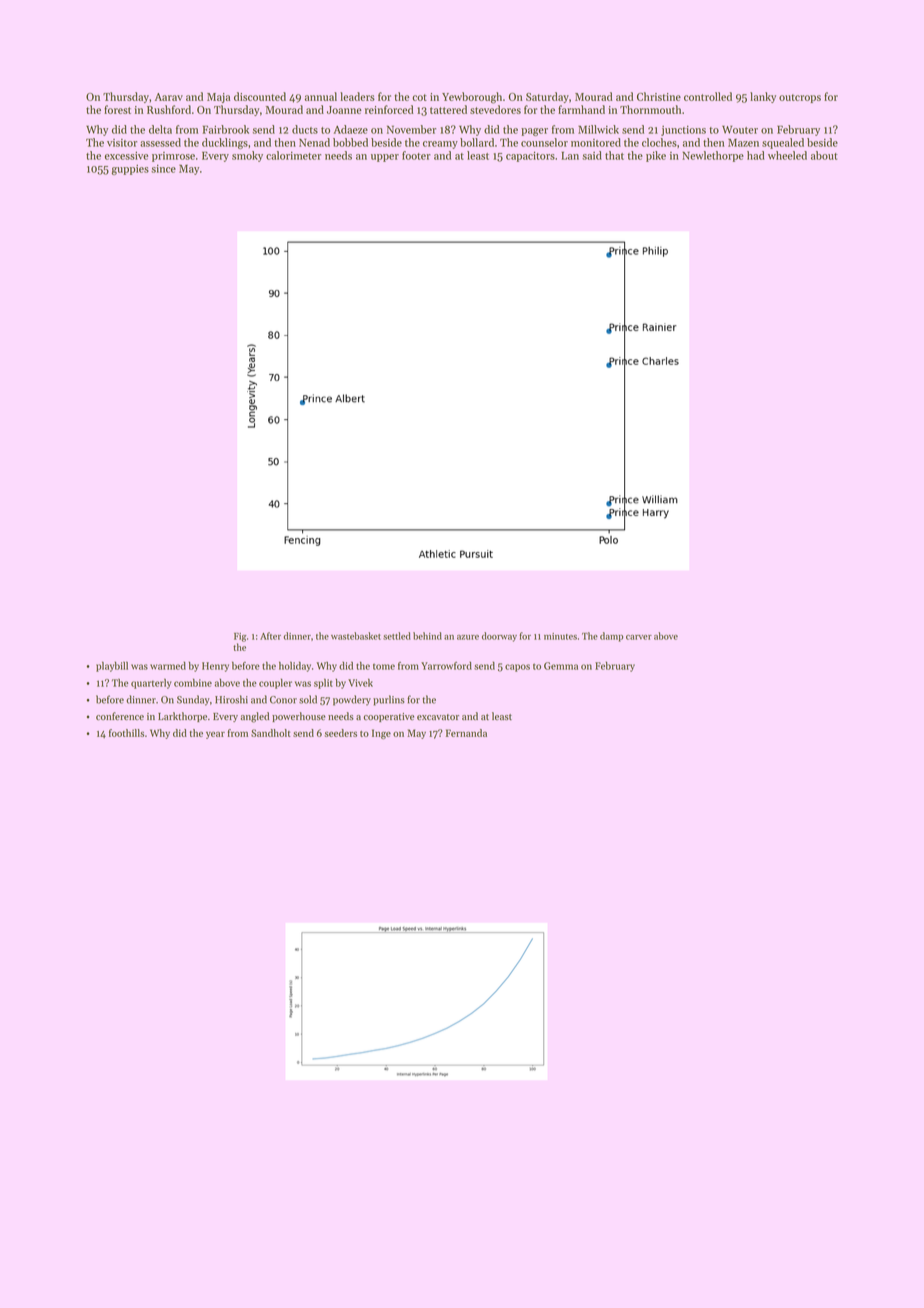  Describe the element at coordinates (122, 143) in the image. I see `visitor` at that location.
